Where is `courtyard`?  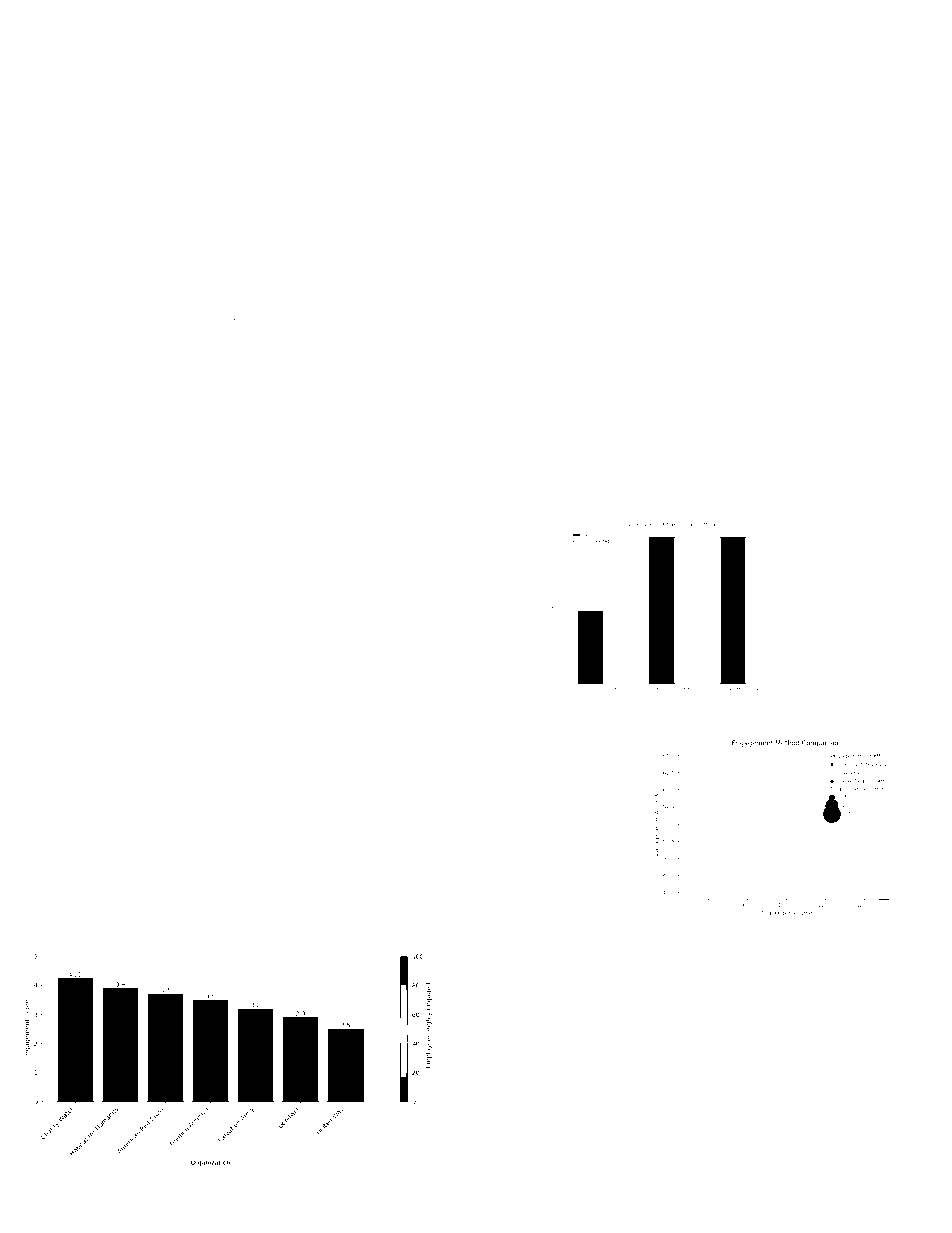 courtyard is located at coordinates (169, 277).
